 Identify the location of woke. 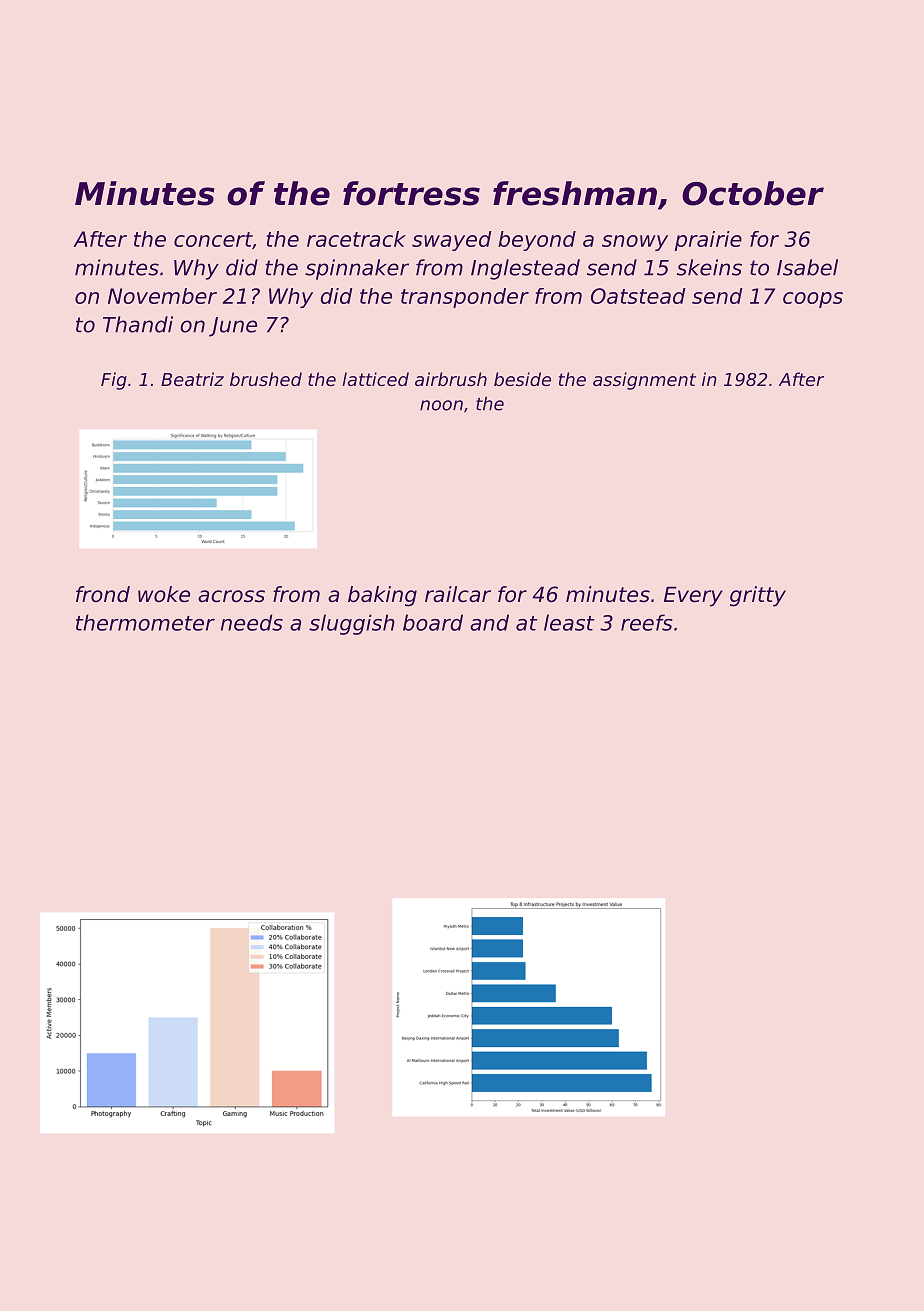
(164, 594).
